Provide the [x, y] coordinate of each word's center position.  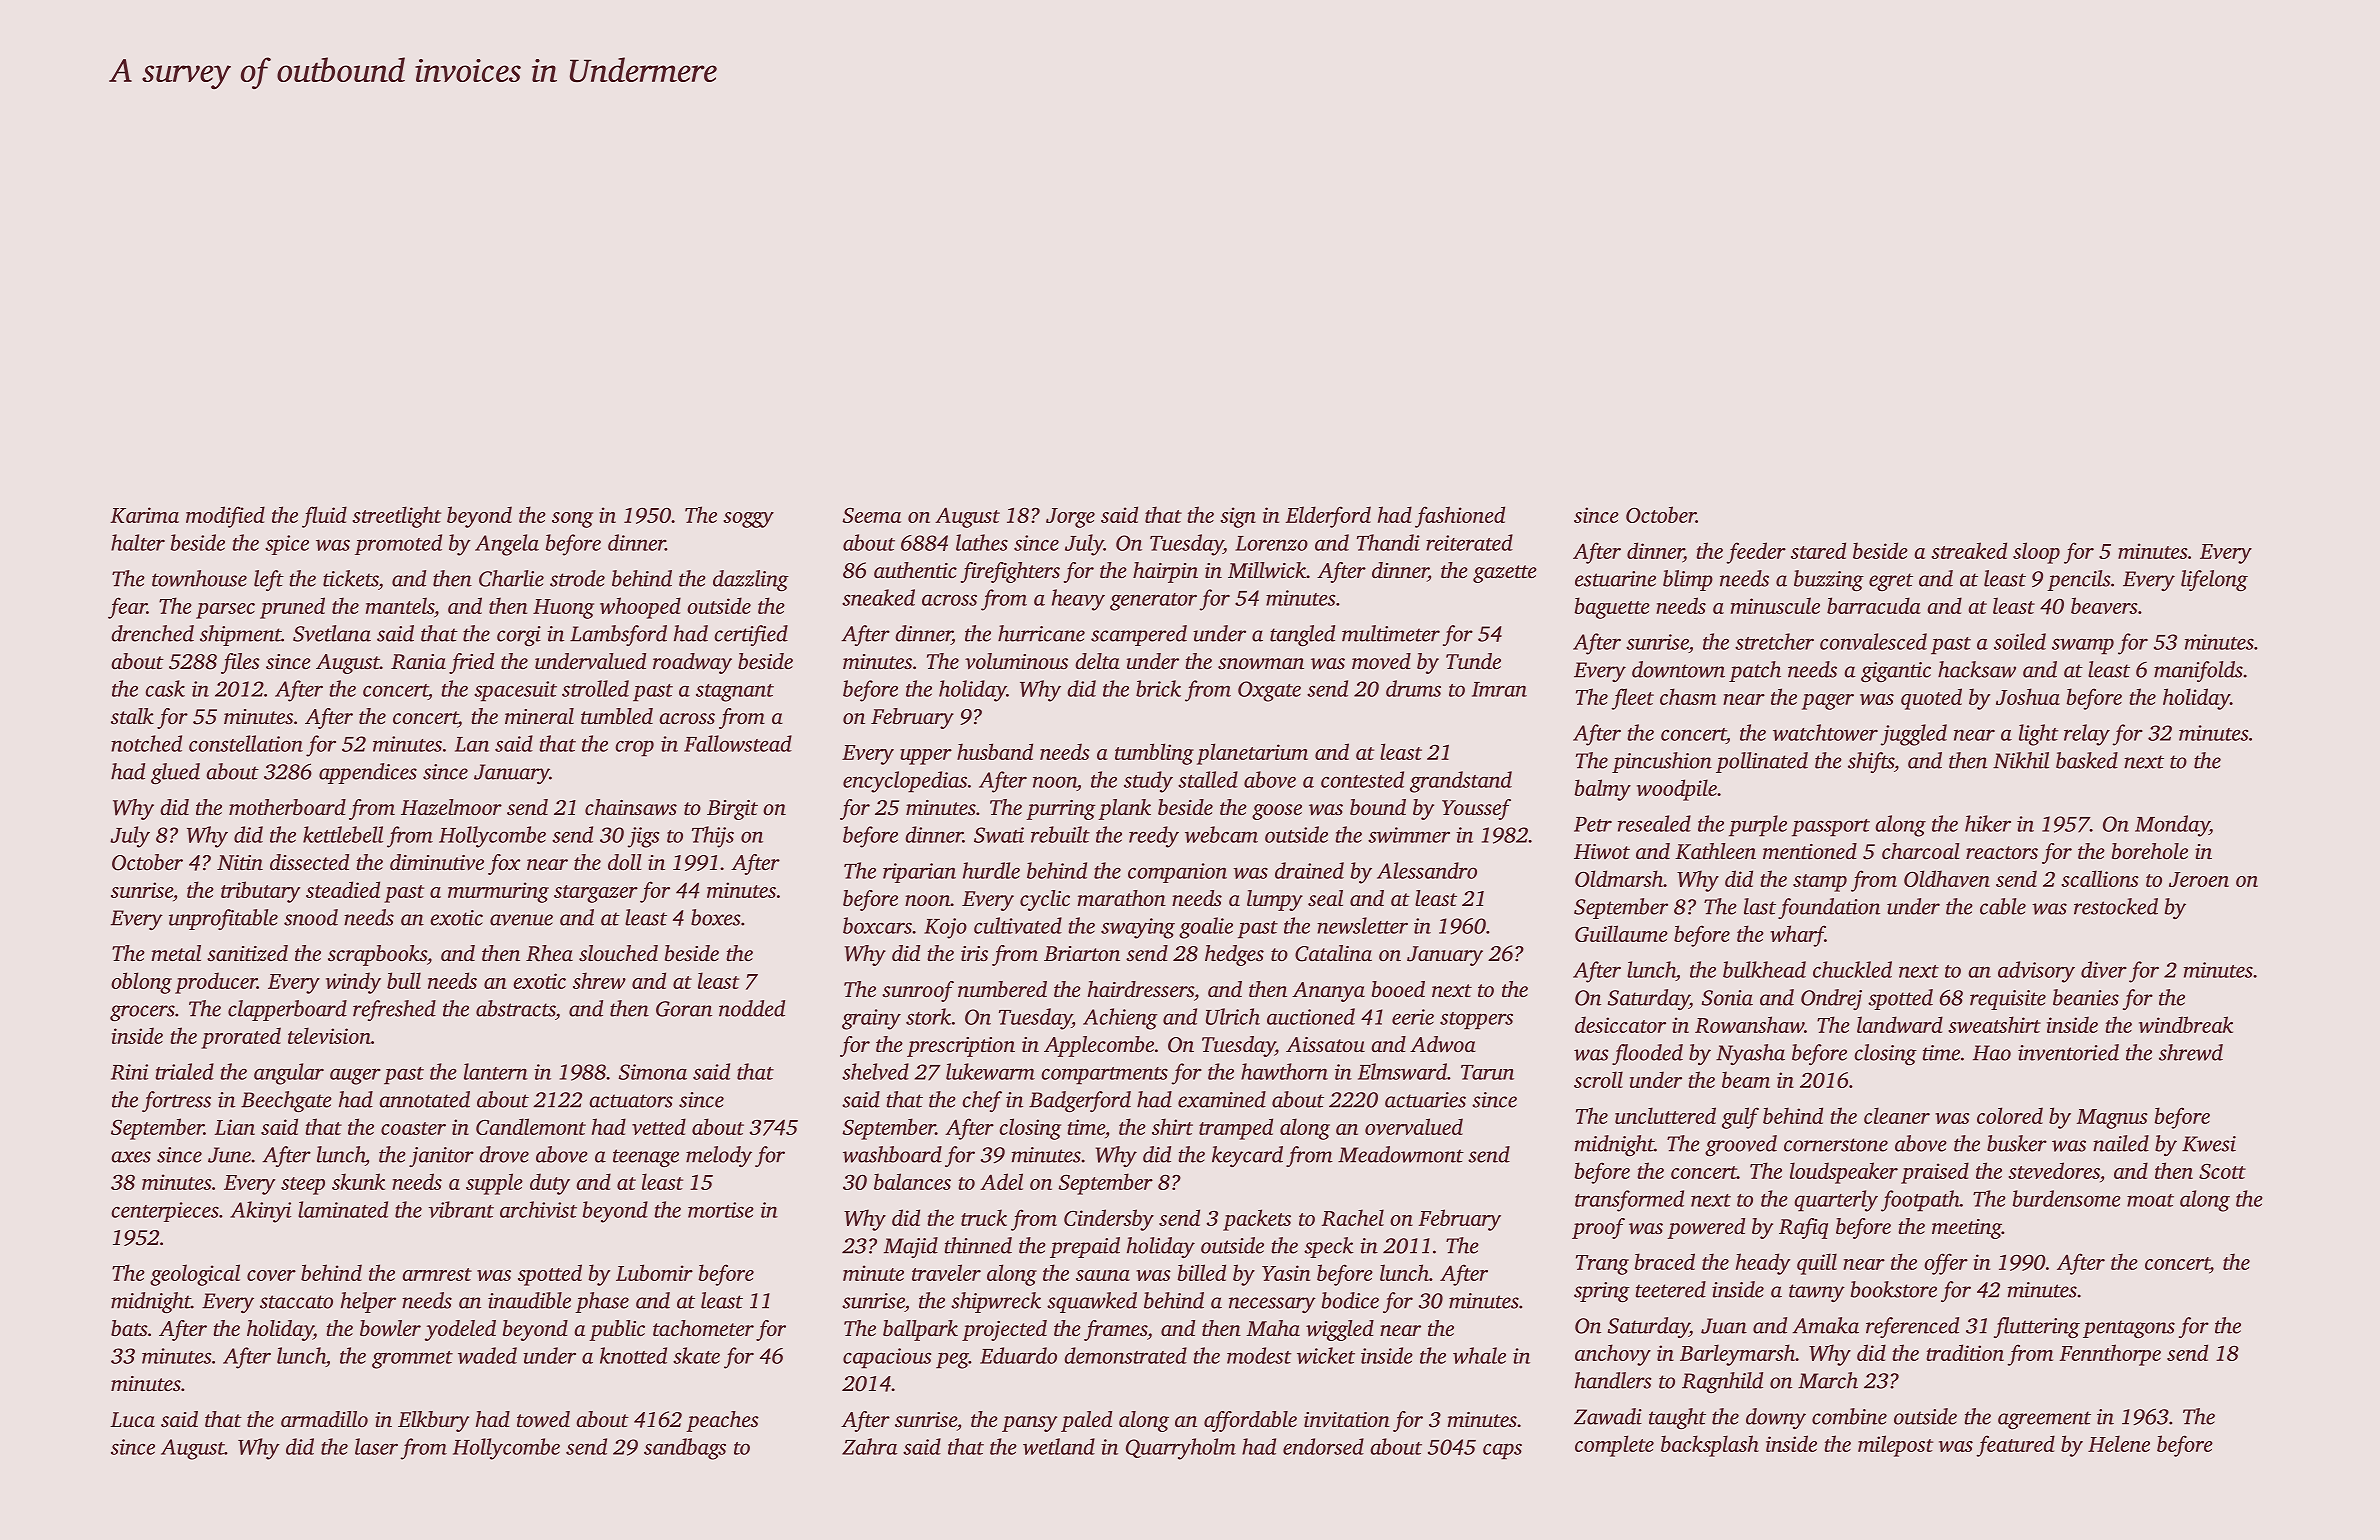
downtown [1678, 669]
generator [1153, 602]
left [269, 580]
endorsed [1323, 1446]
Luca [132, 1419]
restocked [2116, 906]
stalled [1208, 779]
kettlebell [343, 834]
